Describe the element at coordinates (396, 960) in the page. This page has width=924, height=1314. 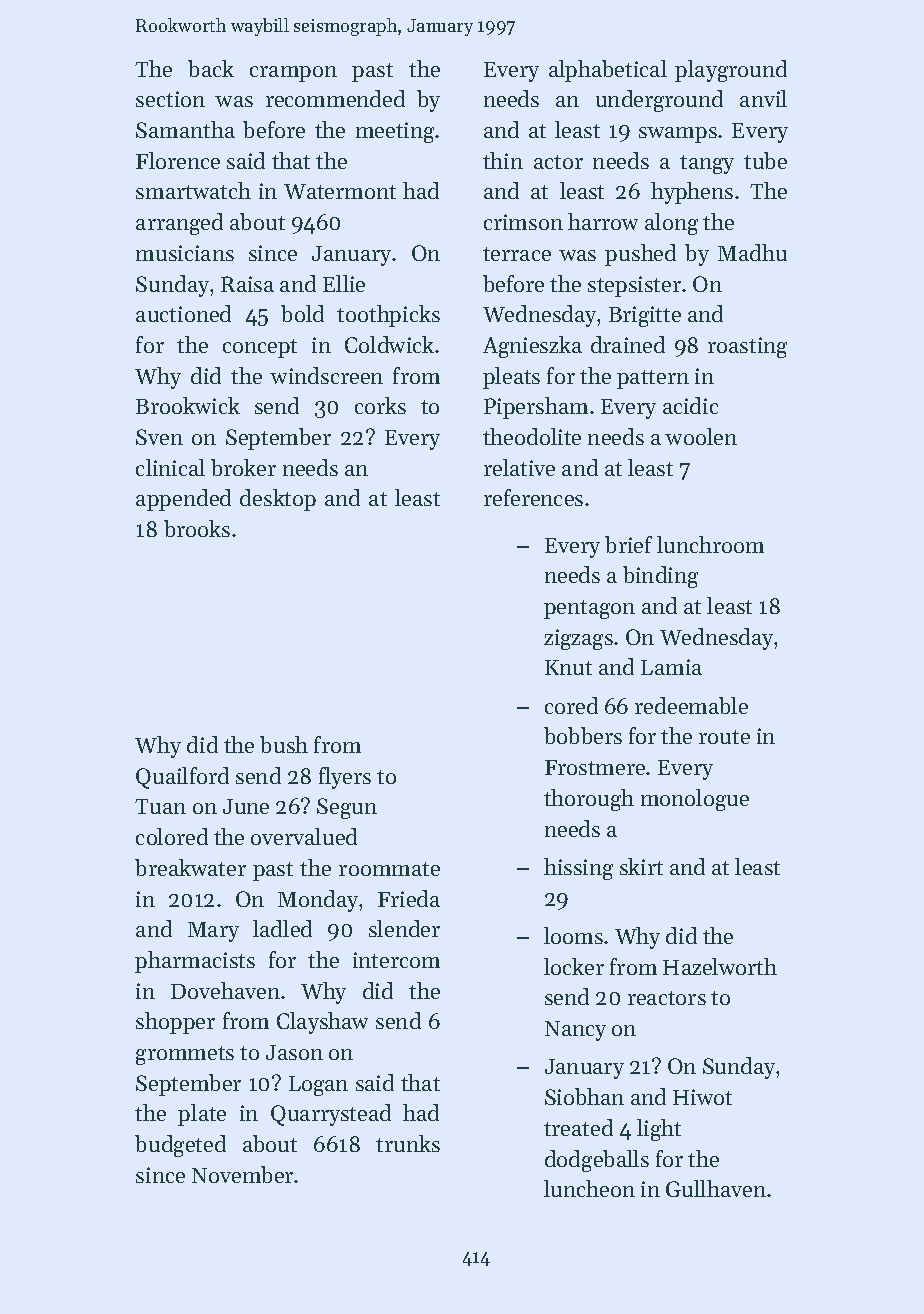
I see `intercom` at that location.
